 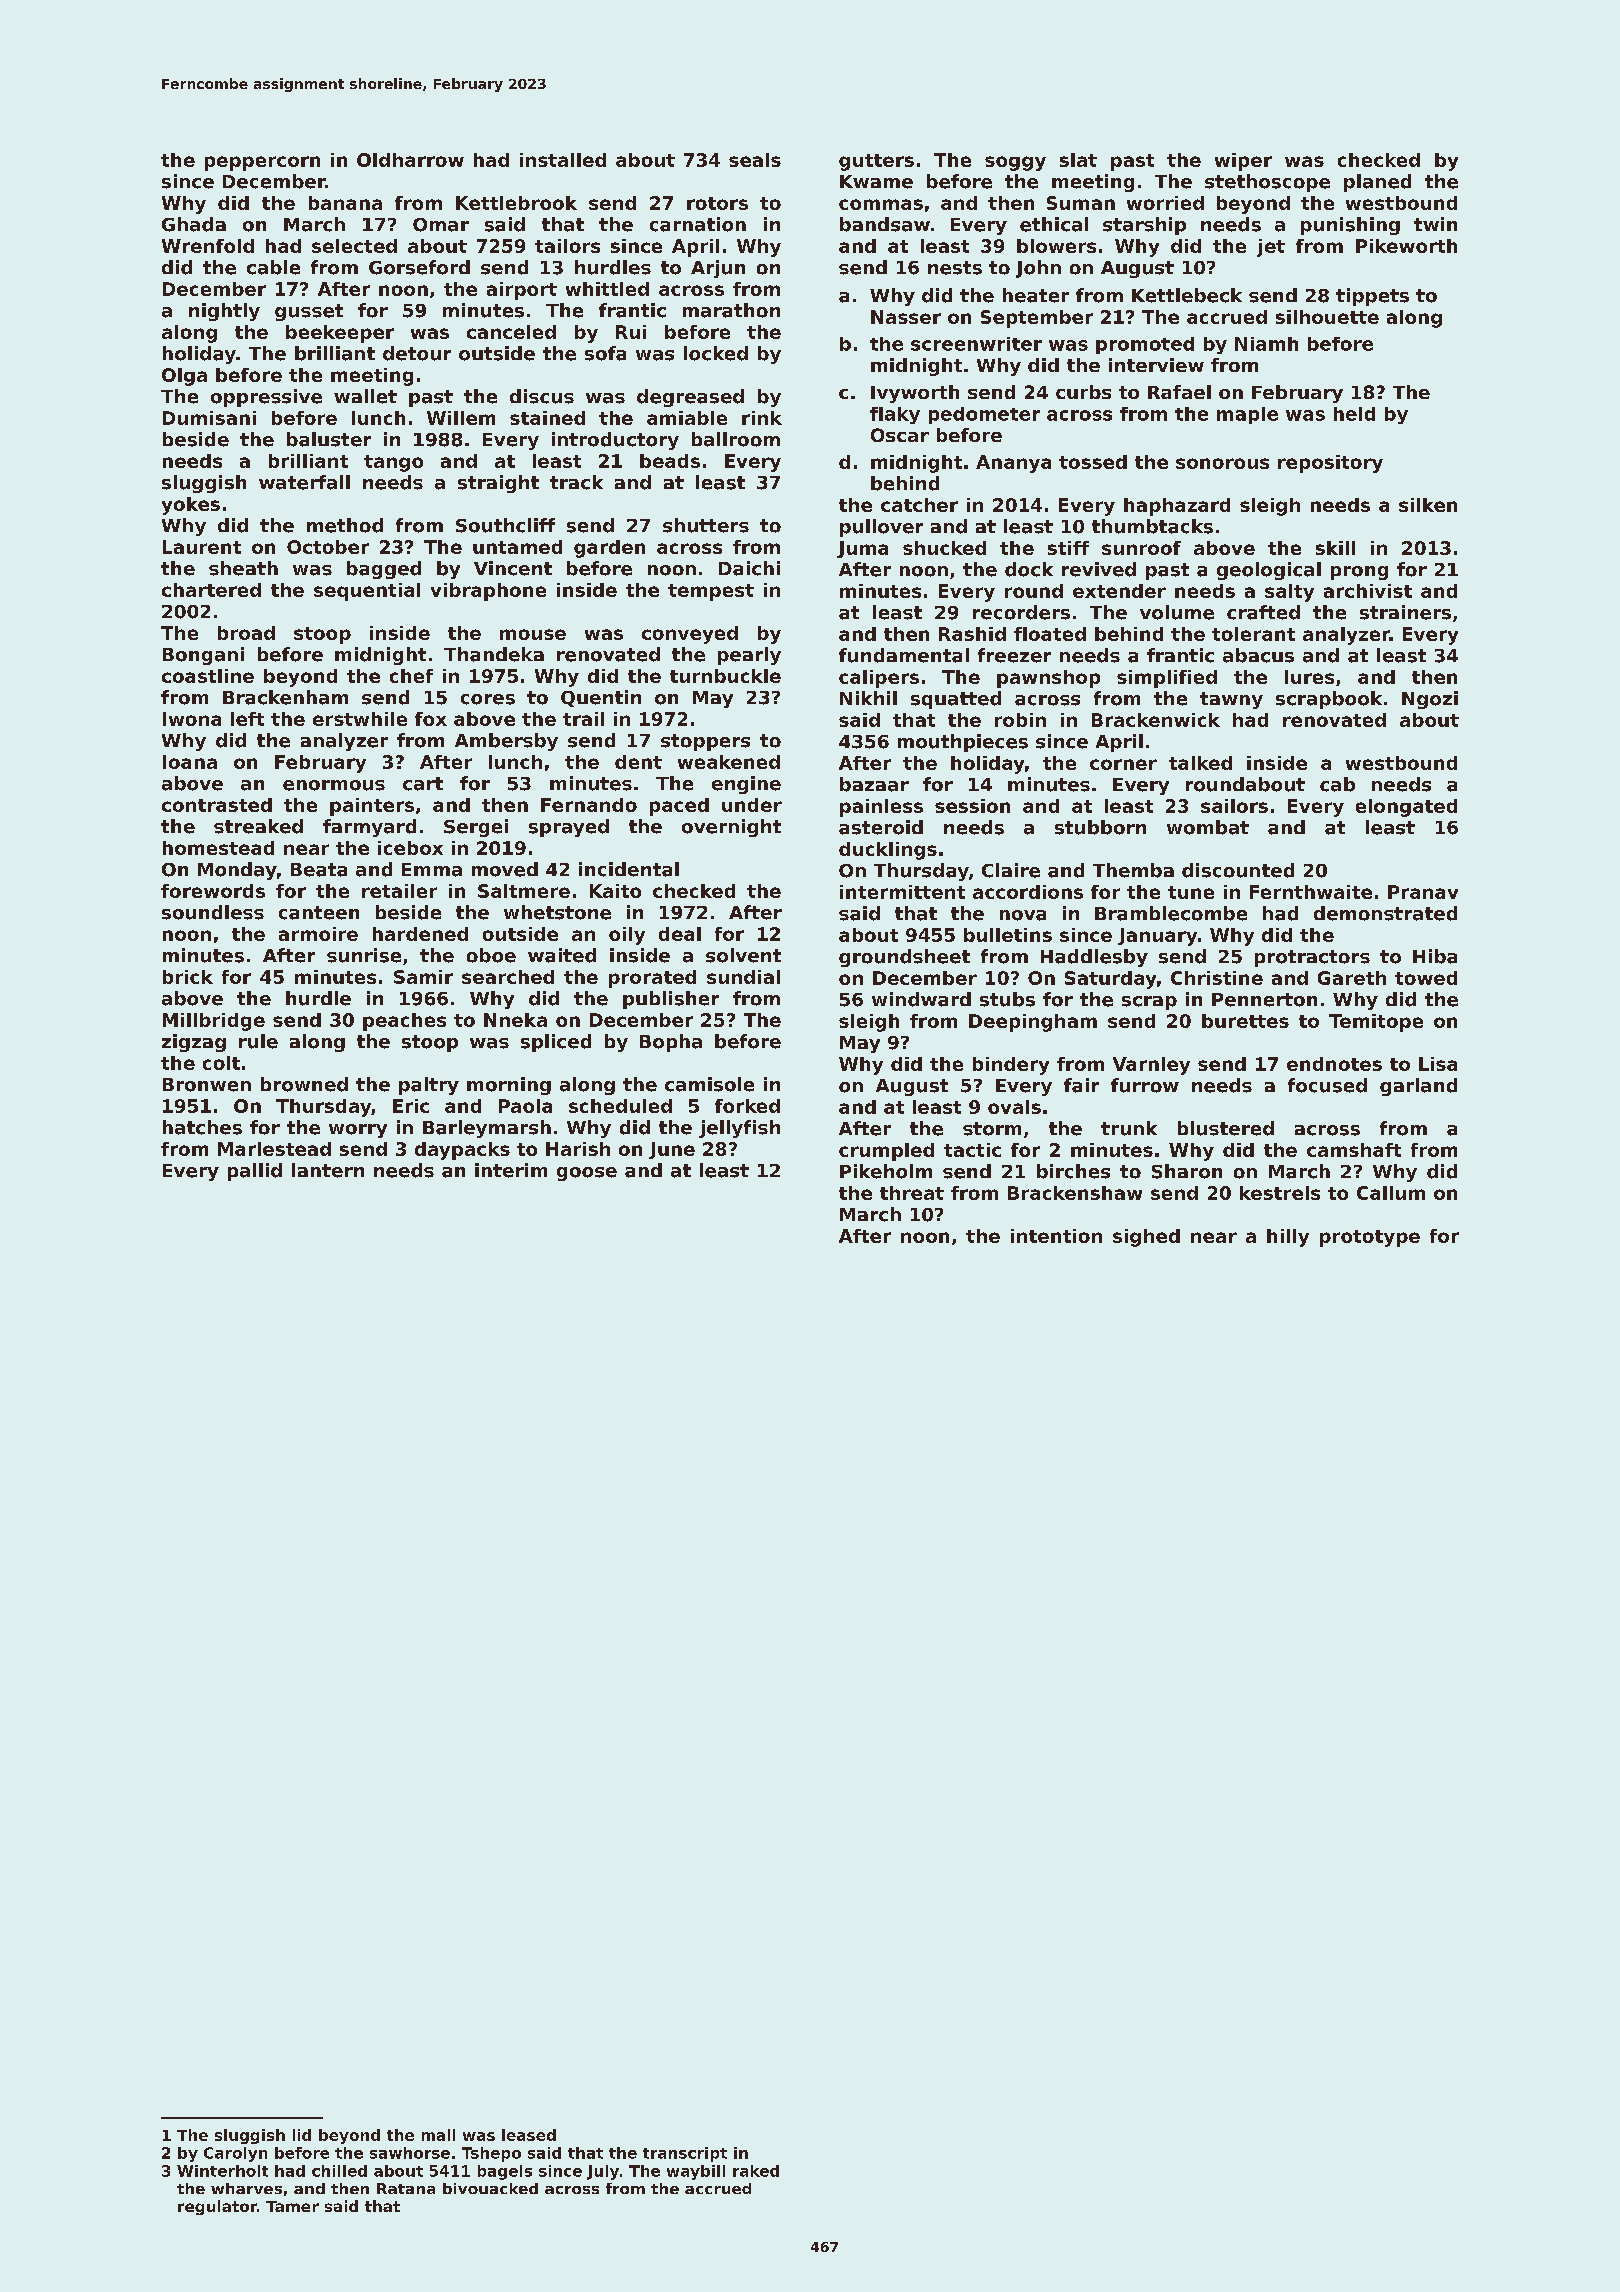 I want to click on prototype, so click(x=1370, y=1238).
